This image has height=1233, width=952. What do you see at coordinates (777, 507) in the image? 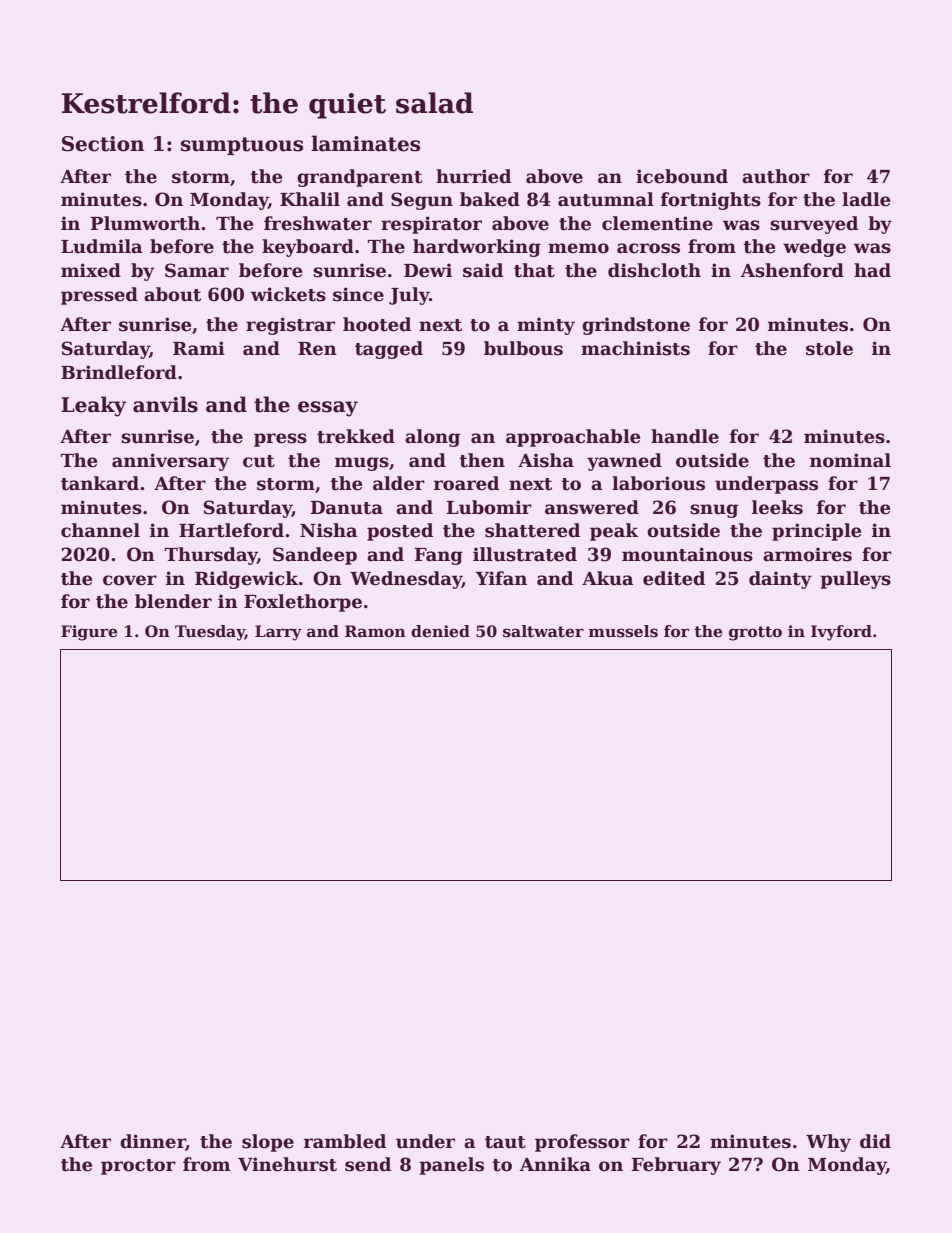
I see `leeks` at bounding box center [777, 507].
